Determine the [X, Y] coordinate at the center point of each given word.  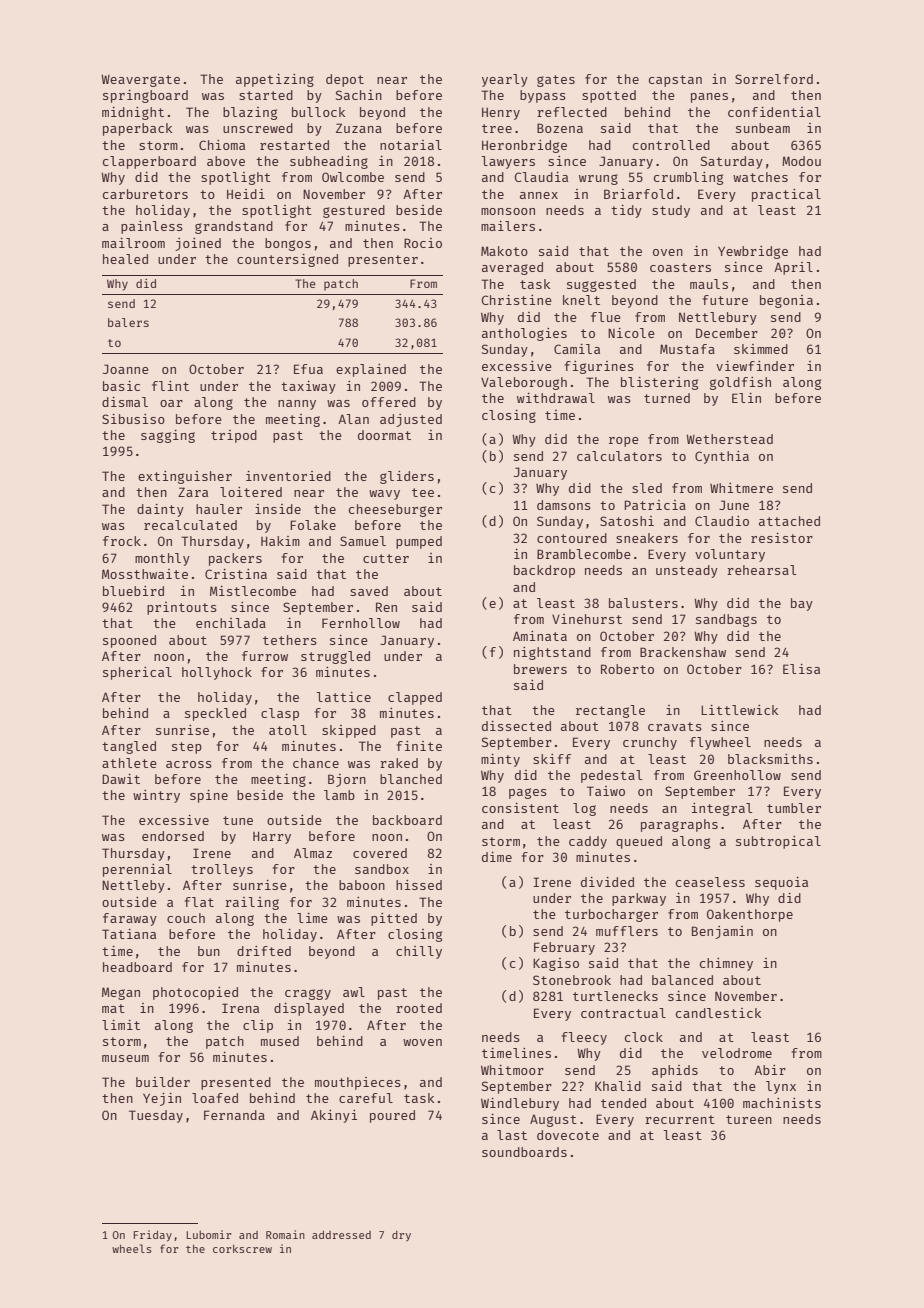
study [671, 211]
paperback [137, 129]
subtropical [778, 842]
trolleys [222, 870]
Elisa [801, 669]
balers [128, 322]
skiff [552, 759]
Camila [577, 349]
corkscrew [242, 1248]
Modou [801, 161]
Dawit [121, 779]
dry [401, 1236]
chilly [419, 952]
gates [556, 81]
